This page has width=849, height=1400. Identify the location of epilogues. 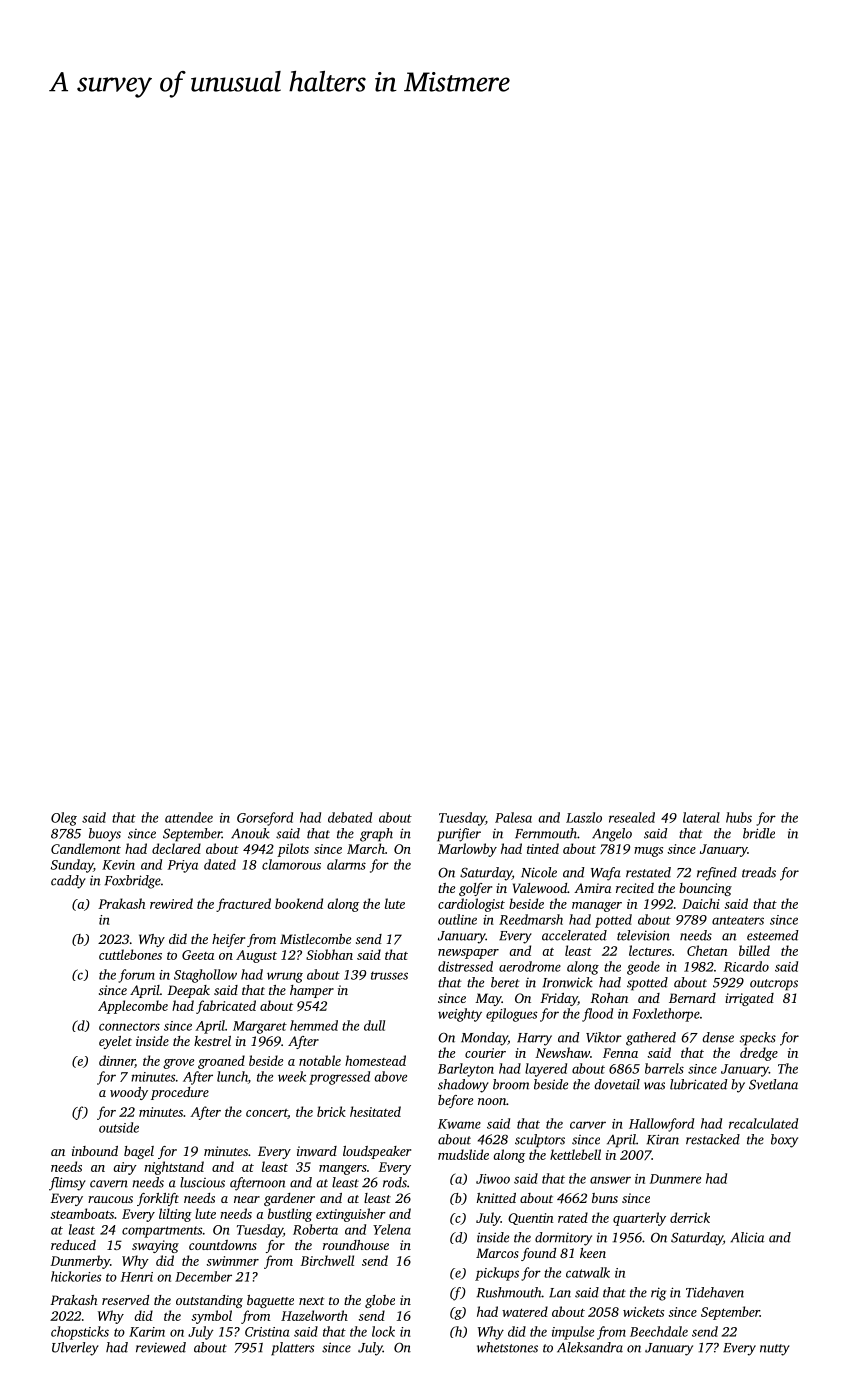
(511, 1015).
